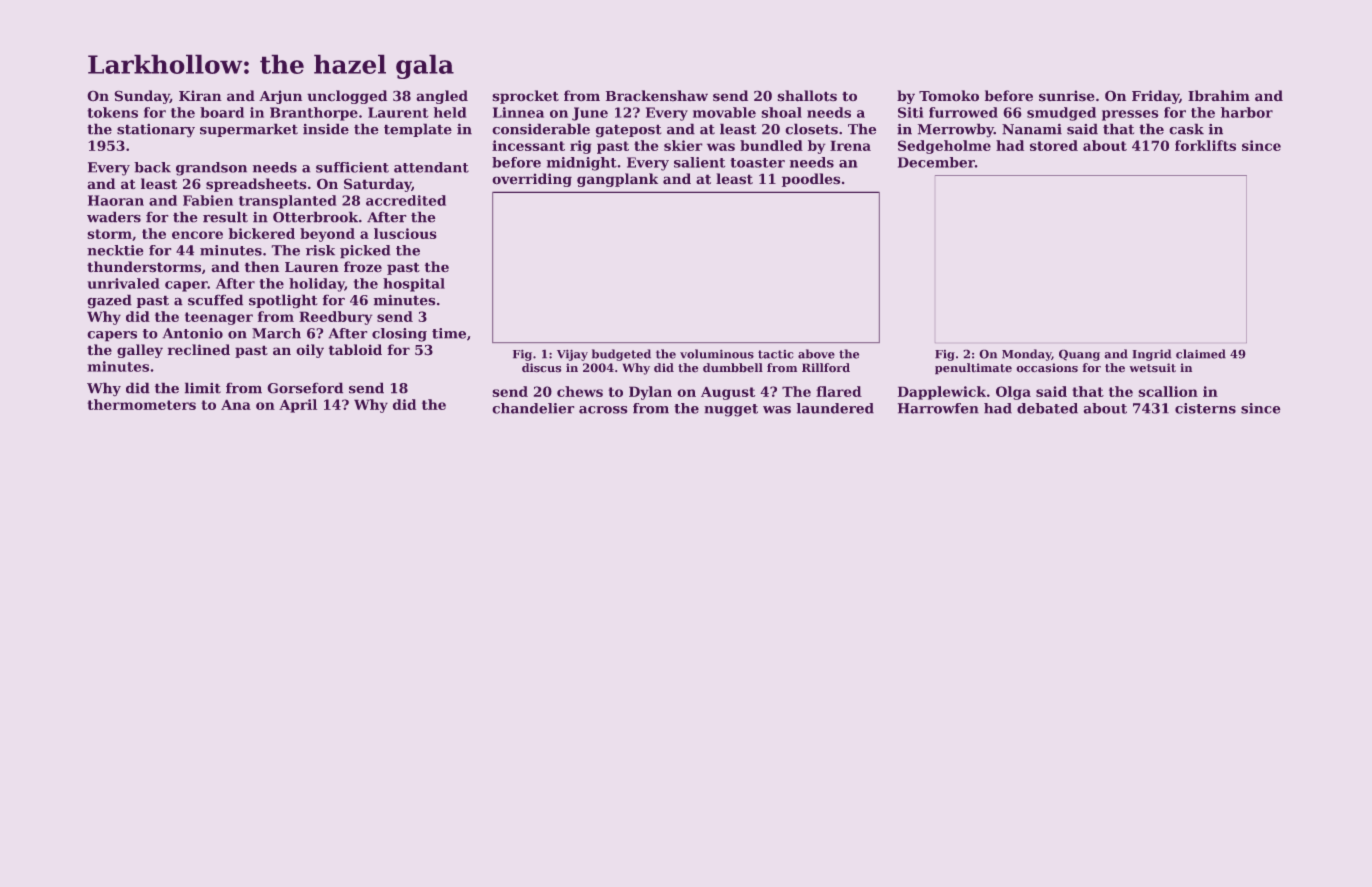  What do you see at coordinates (200, 95) in the screenshot?
I see `Kiran` at bounding box center [200, 95].
